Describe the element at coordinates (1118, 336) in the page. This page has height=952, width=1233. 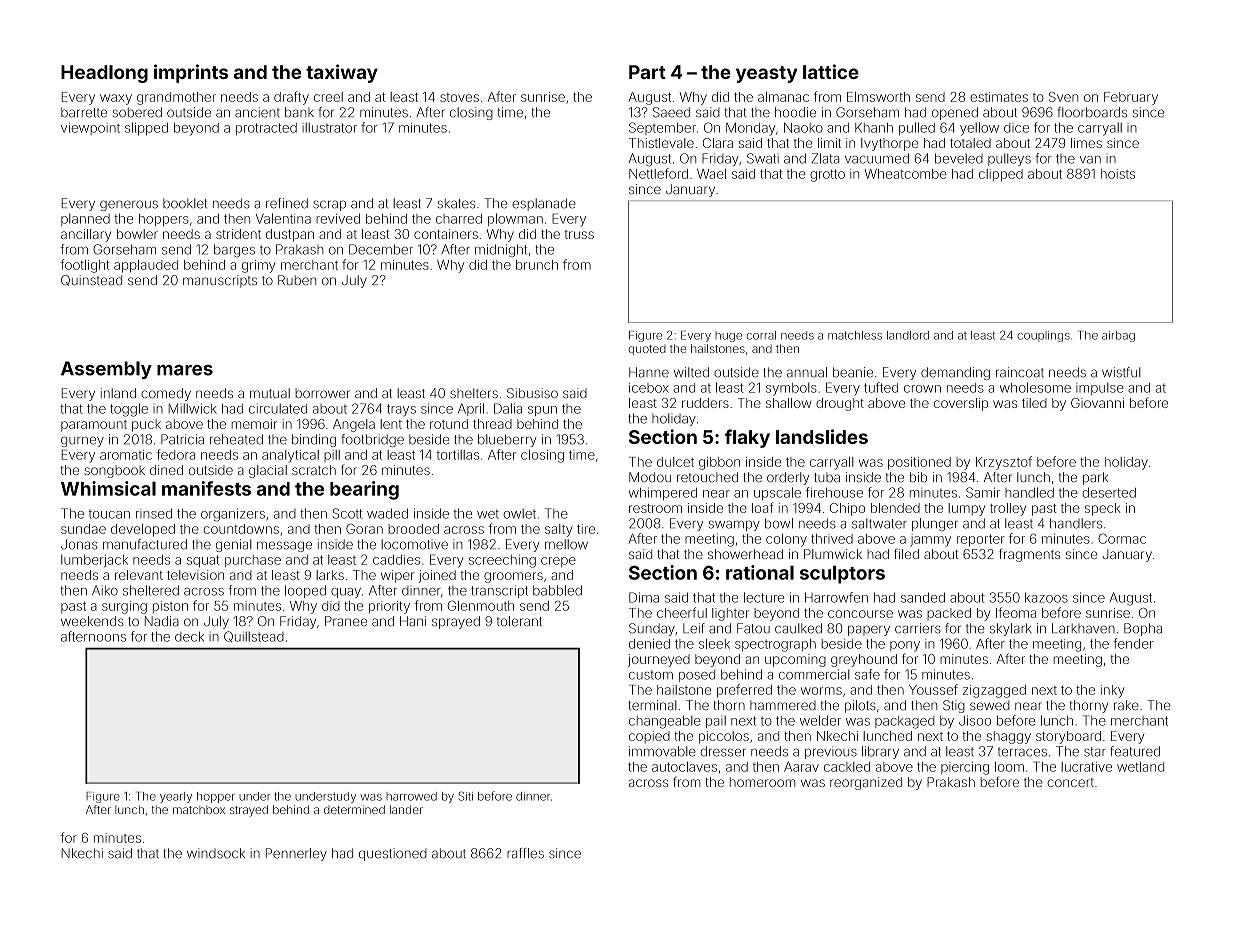
I see `airbag` at that location.
